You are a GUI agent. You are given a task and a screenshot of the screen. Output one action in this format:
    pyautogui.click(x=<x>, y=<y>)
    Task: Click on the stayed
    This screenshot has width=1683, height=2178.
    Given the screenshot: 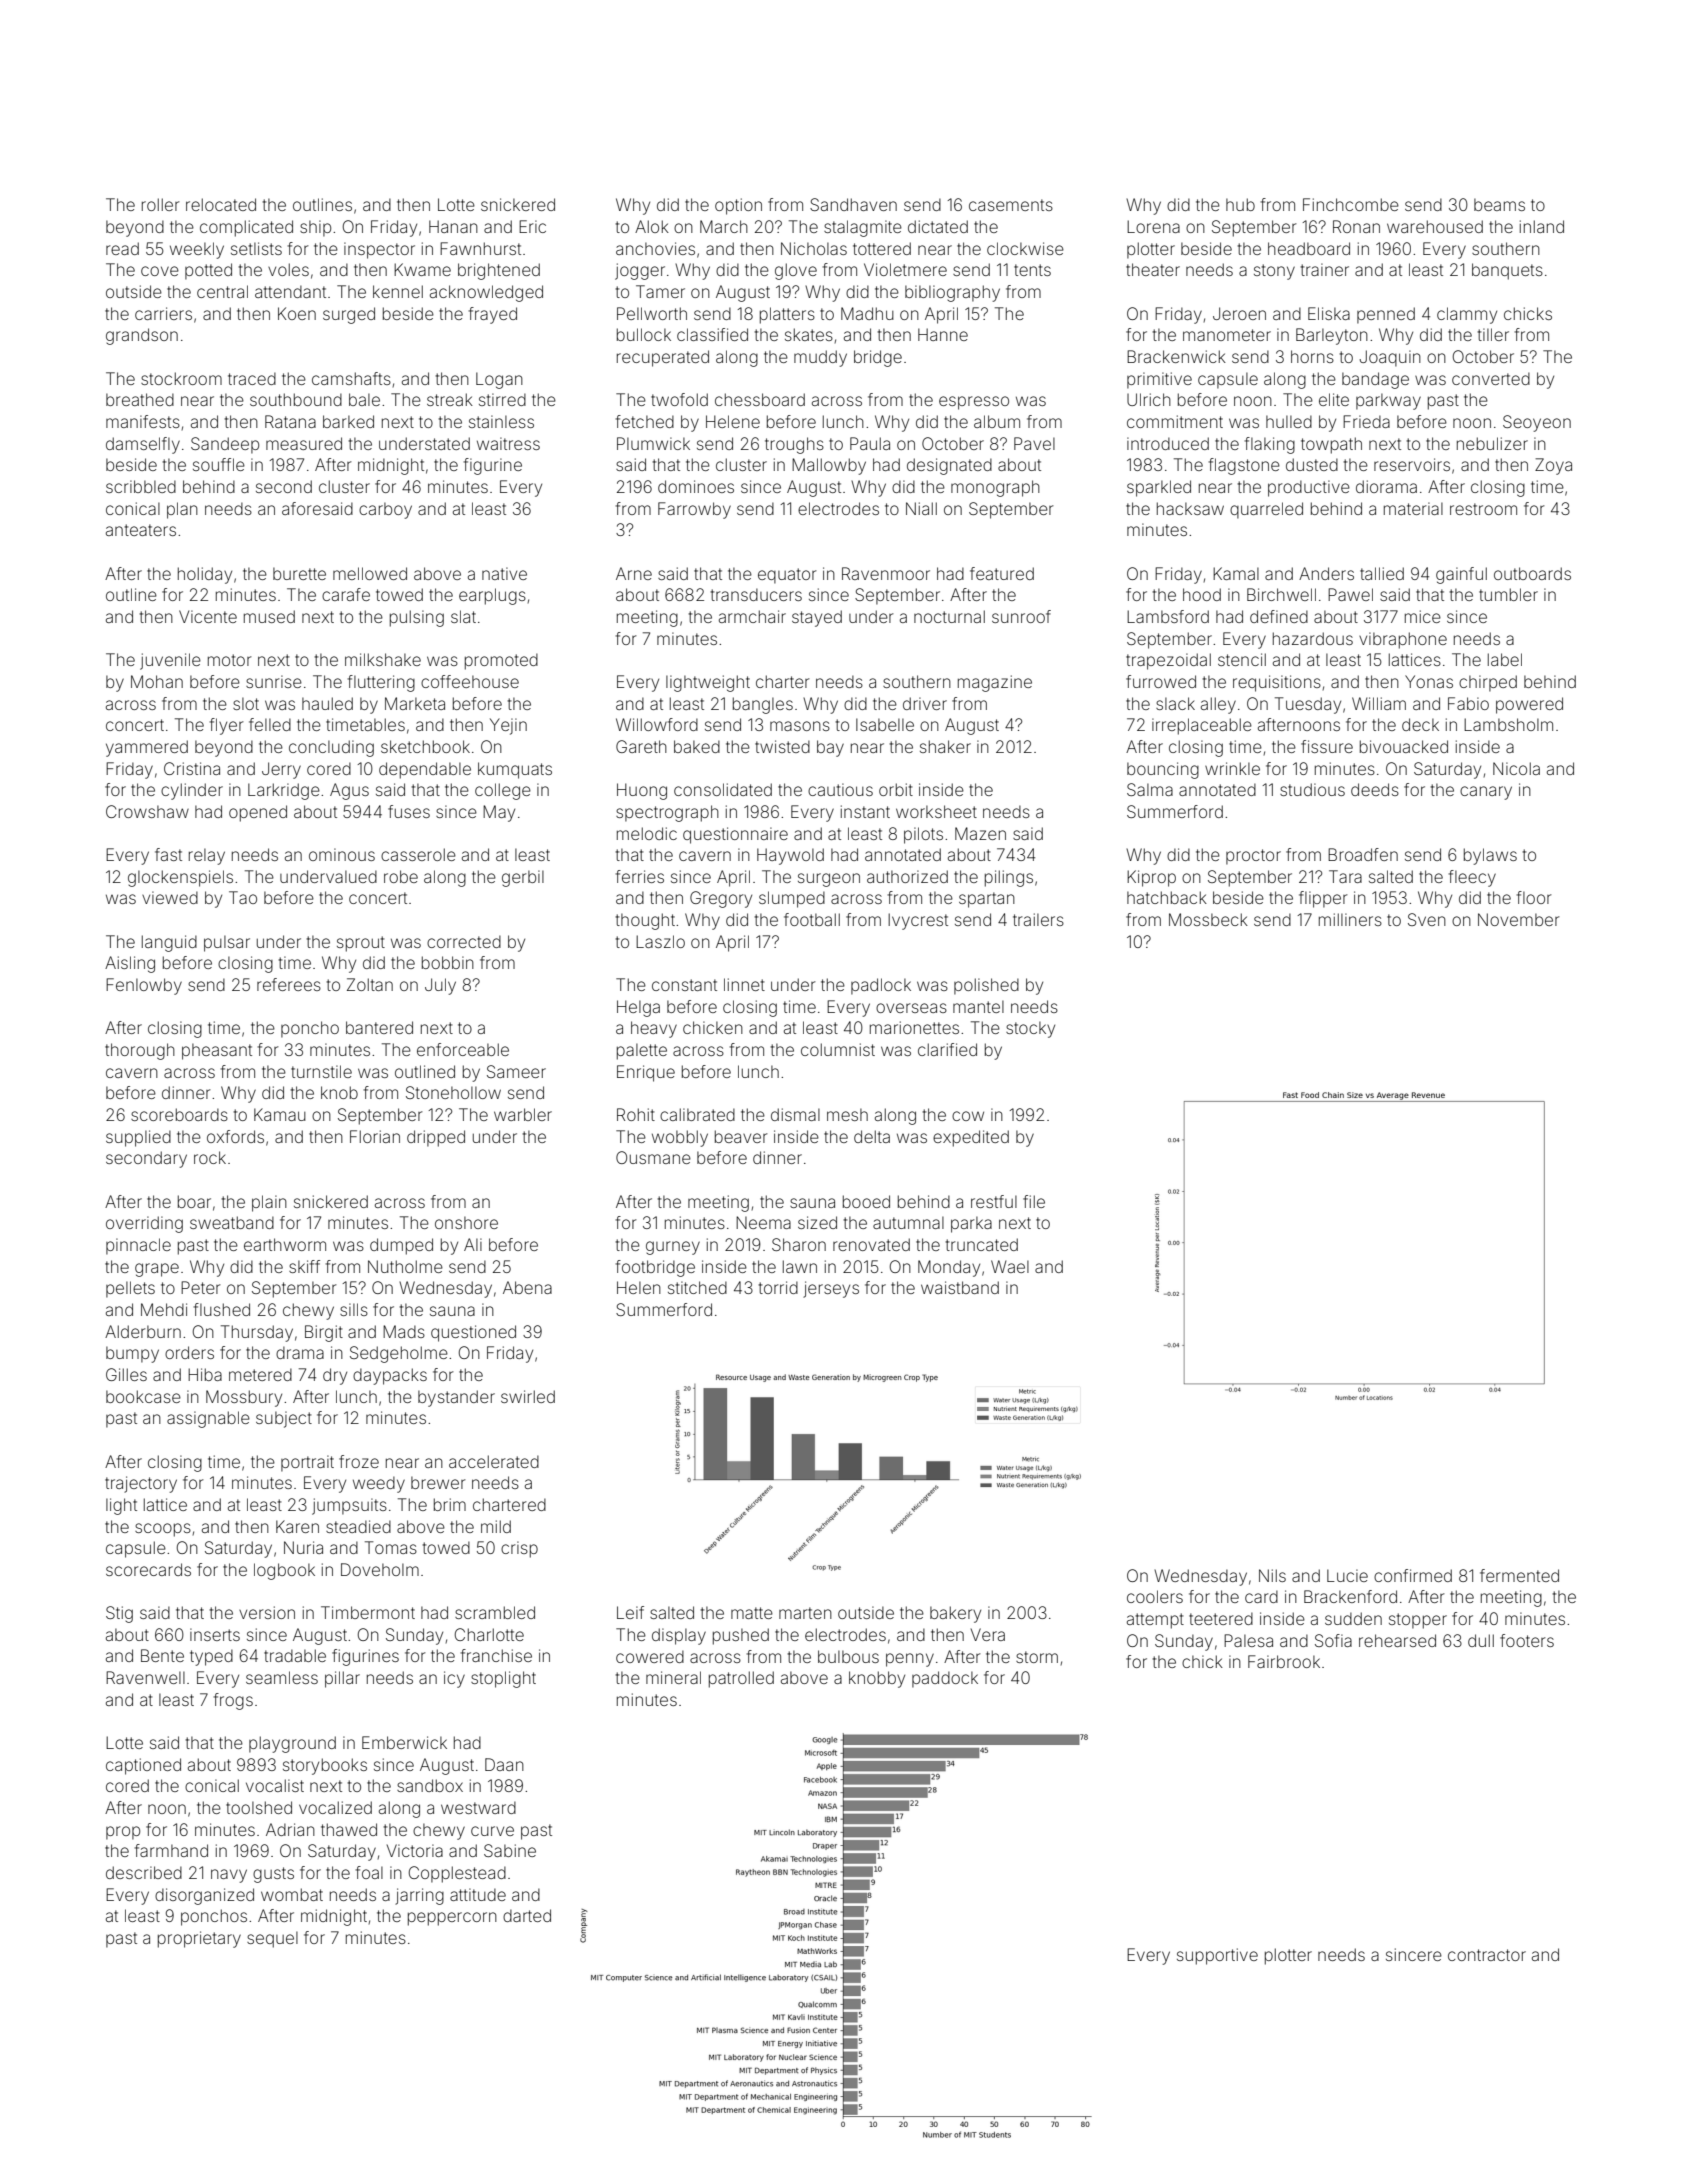 What is the action you would take?
    pyautogui.click(x=817, y=618)
